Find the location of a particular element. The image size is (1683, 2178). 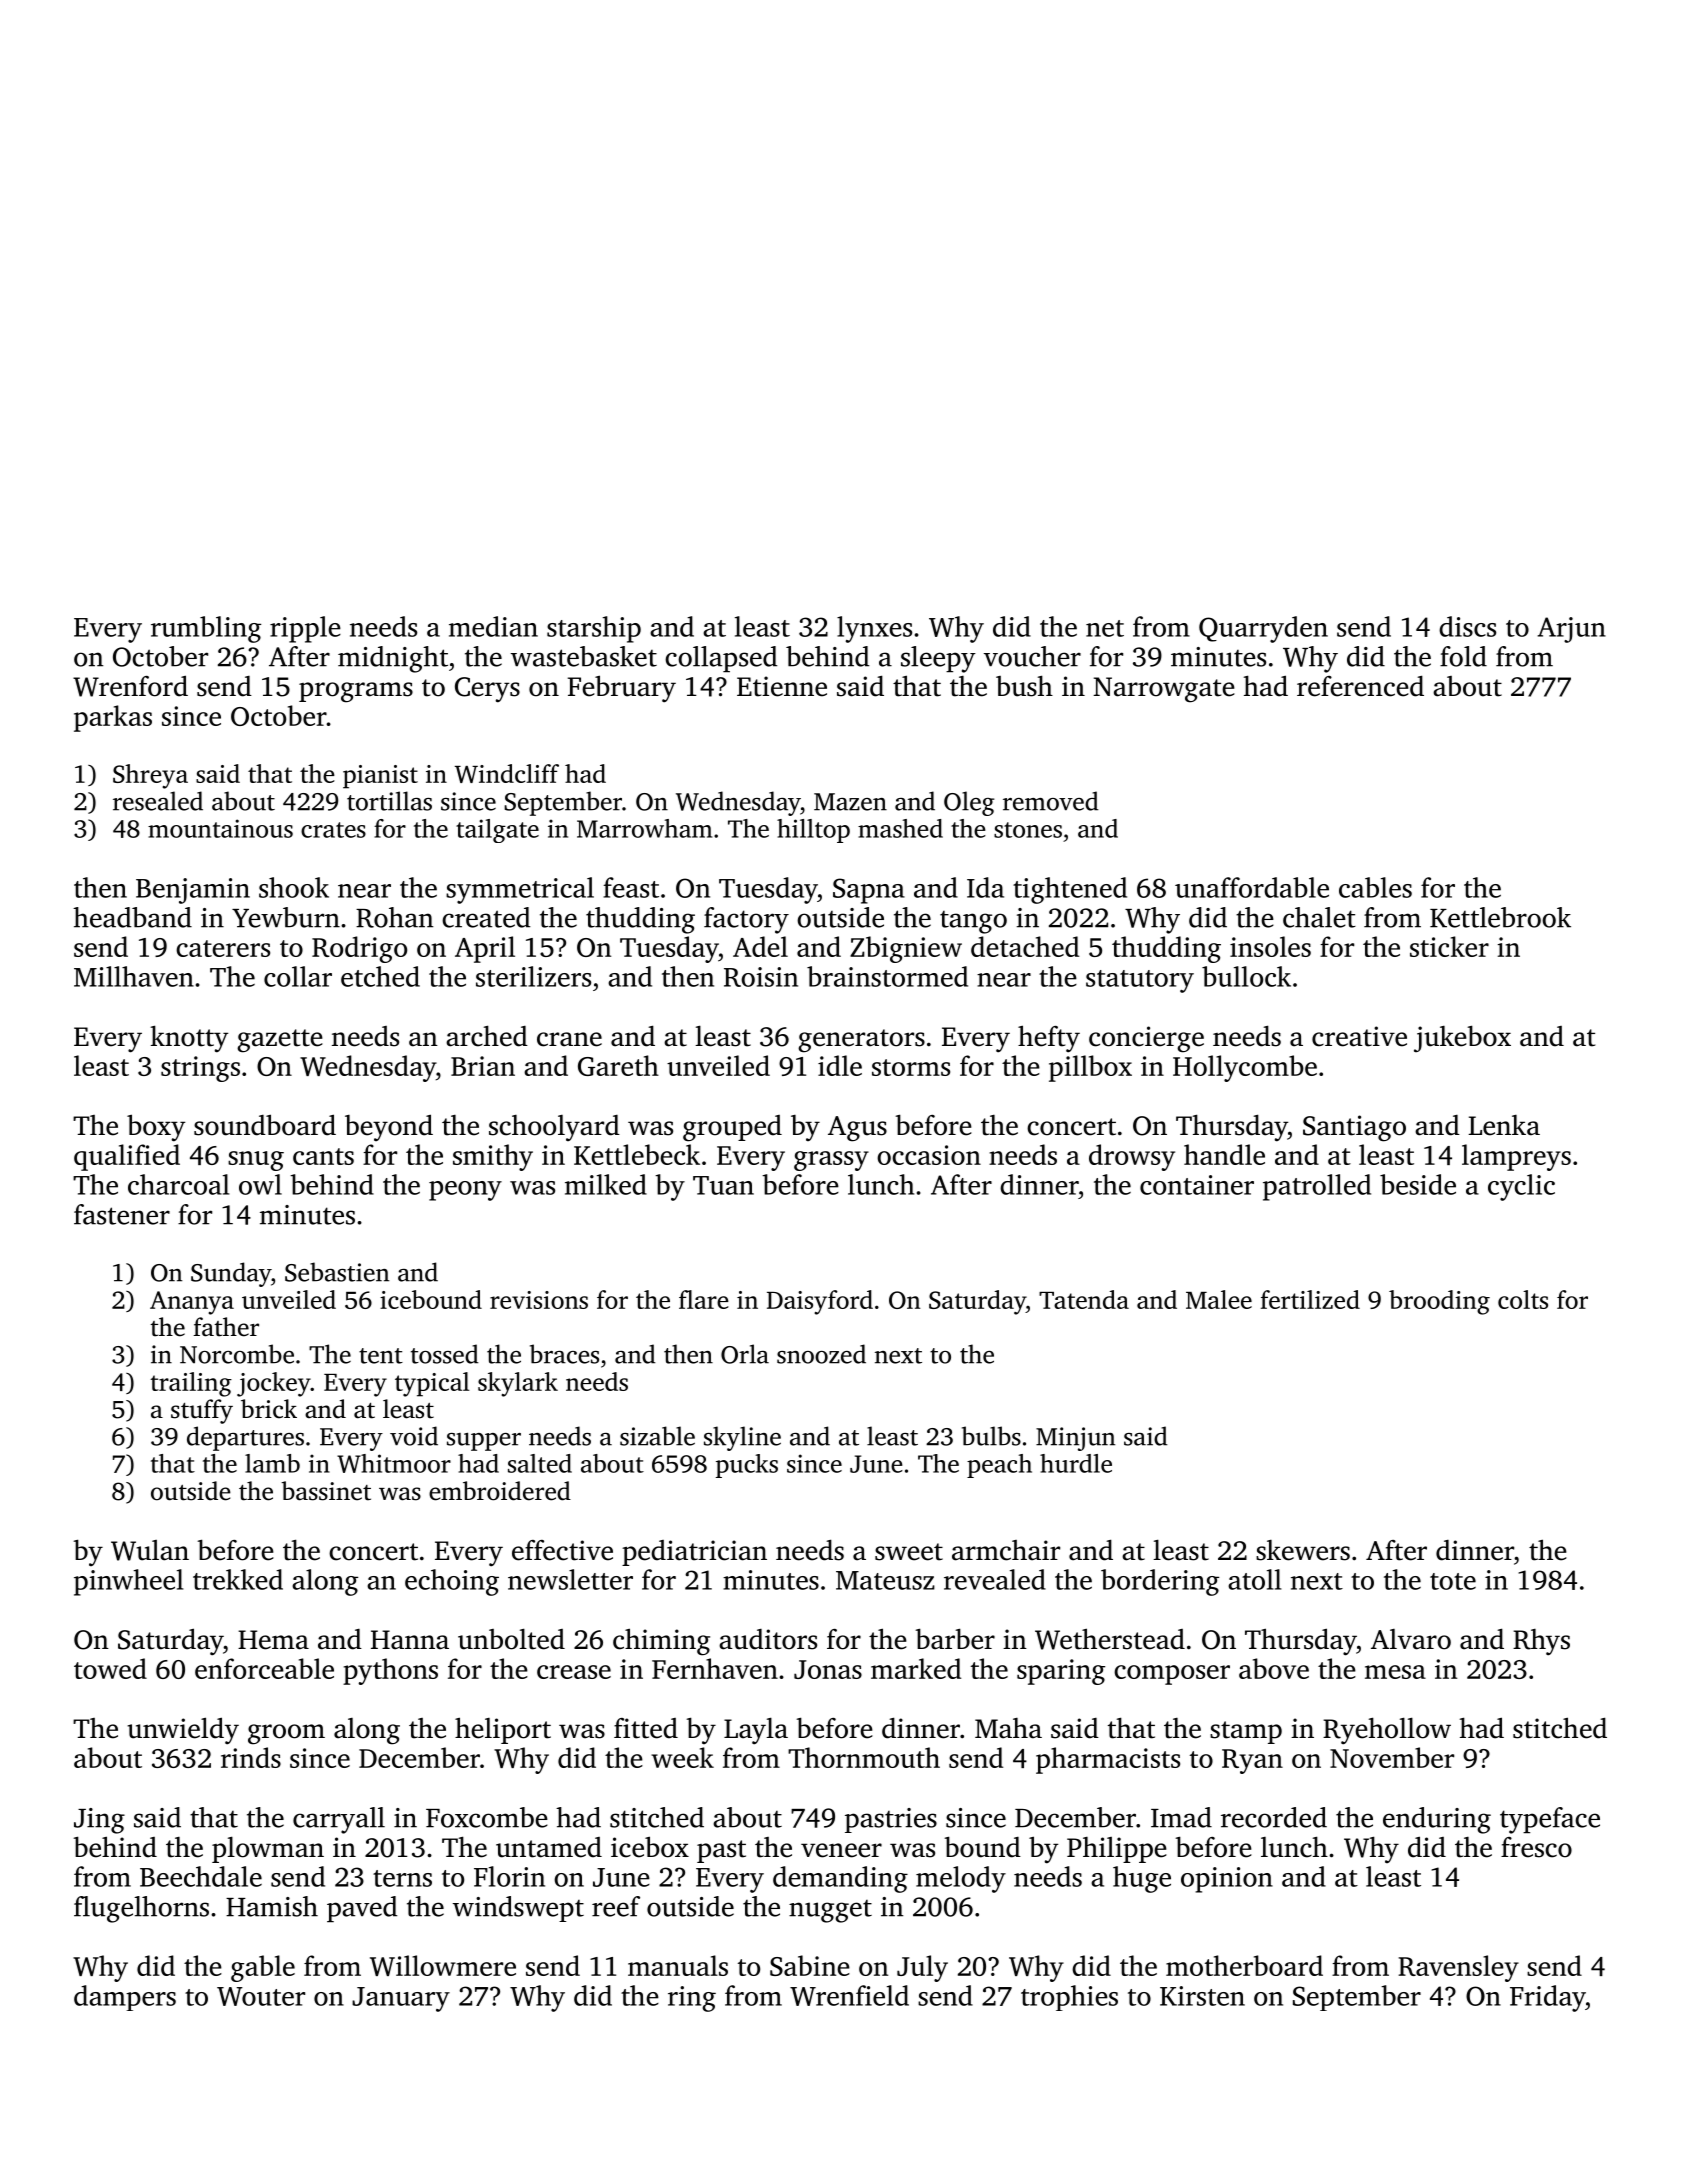

Quarryden is located at coordinates (1263, 629).
